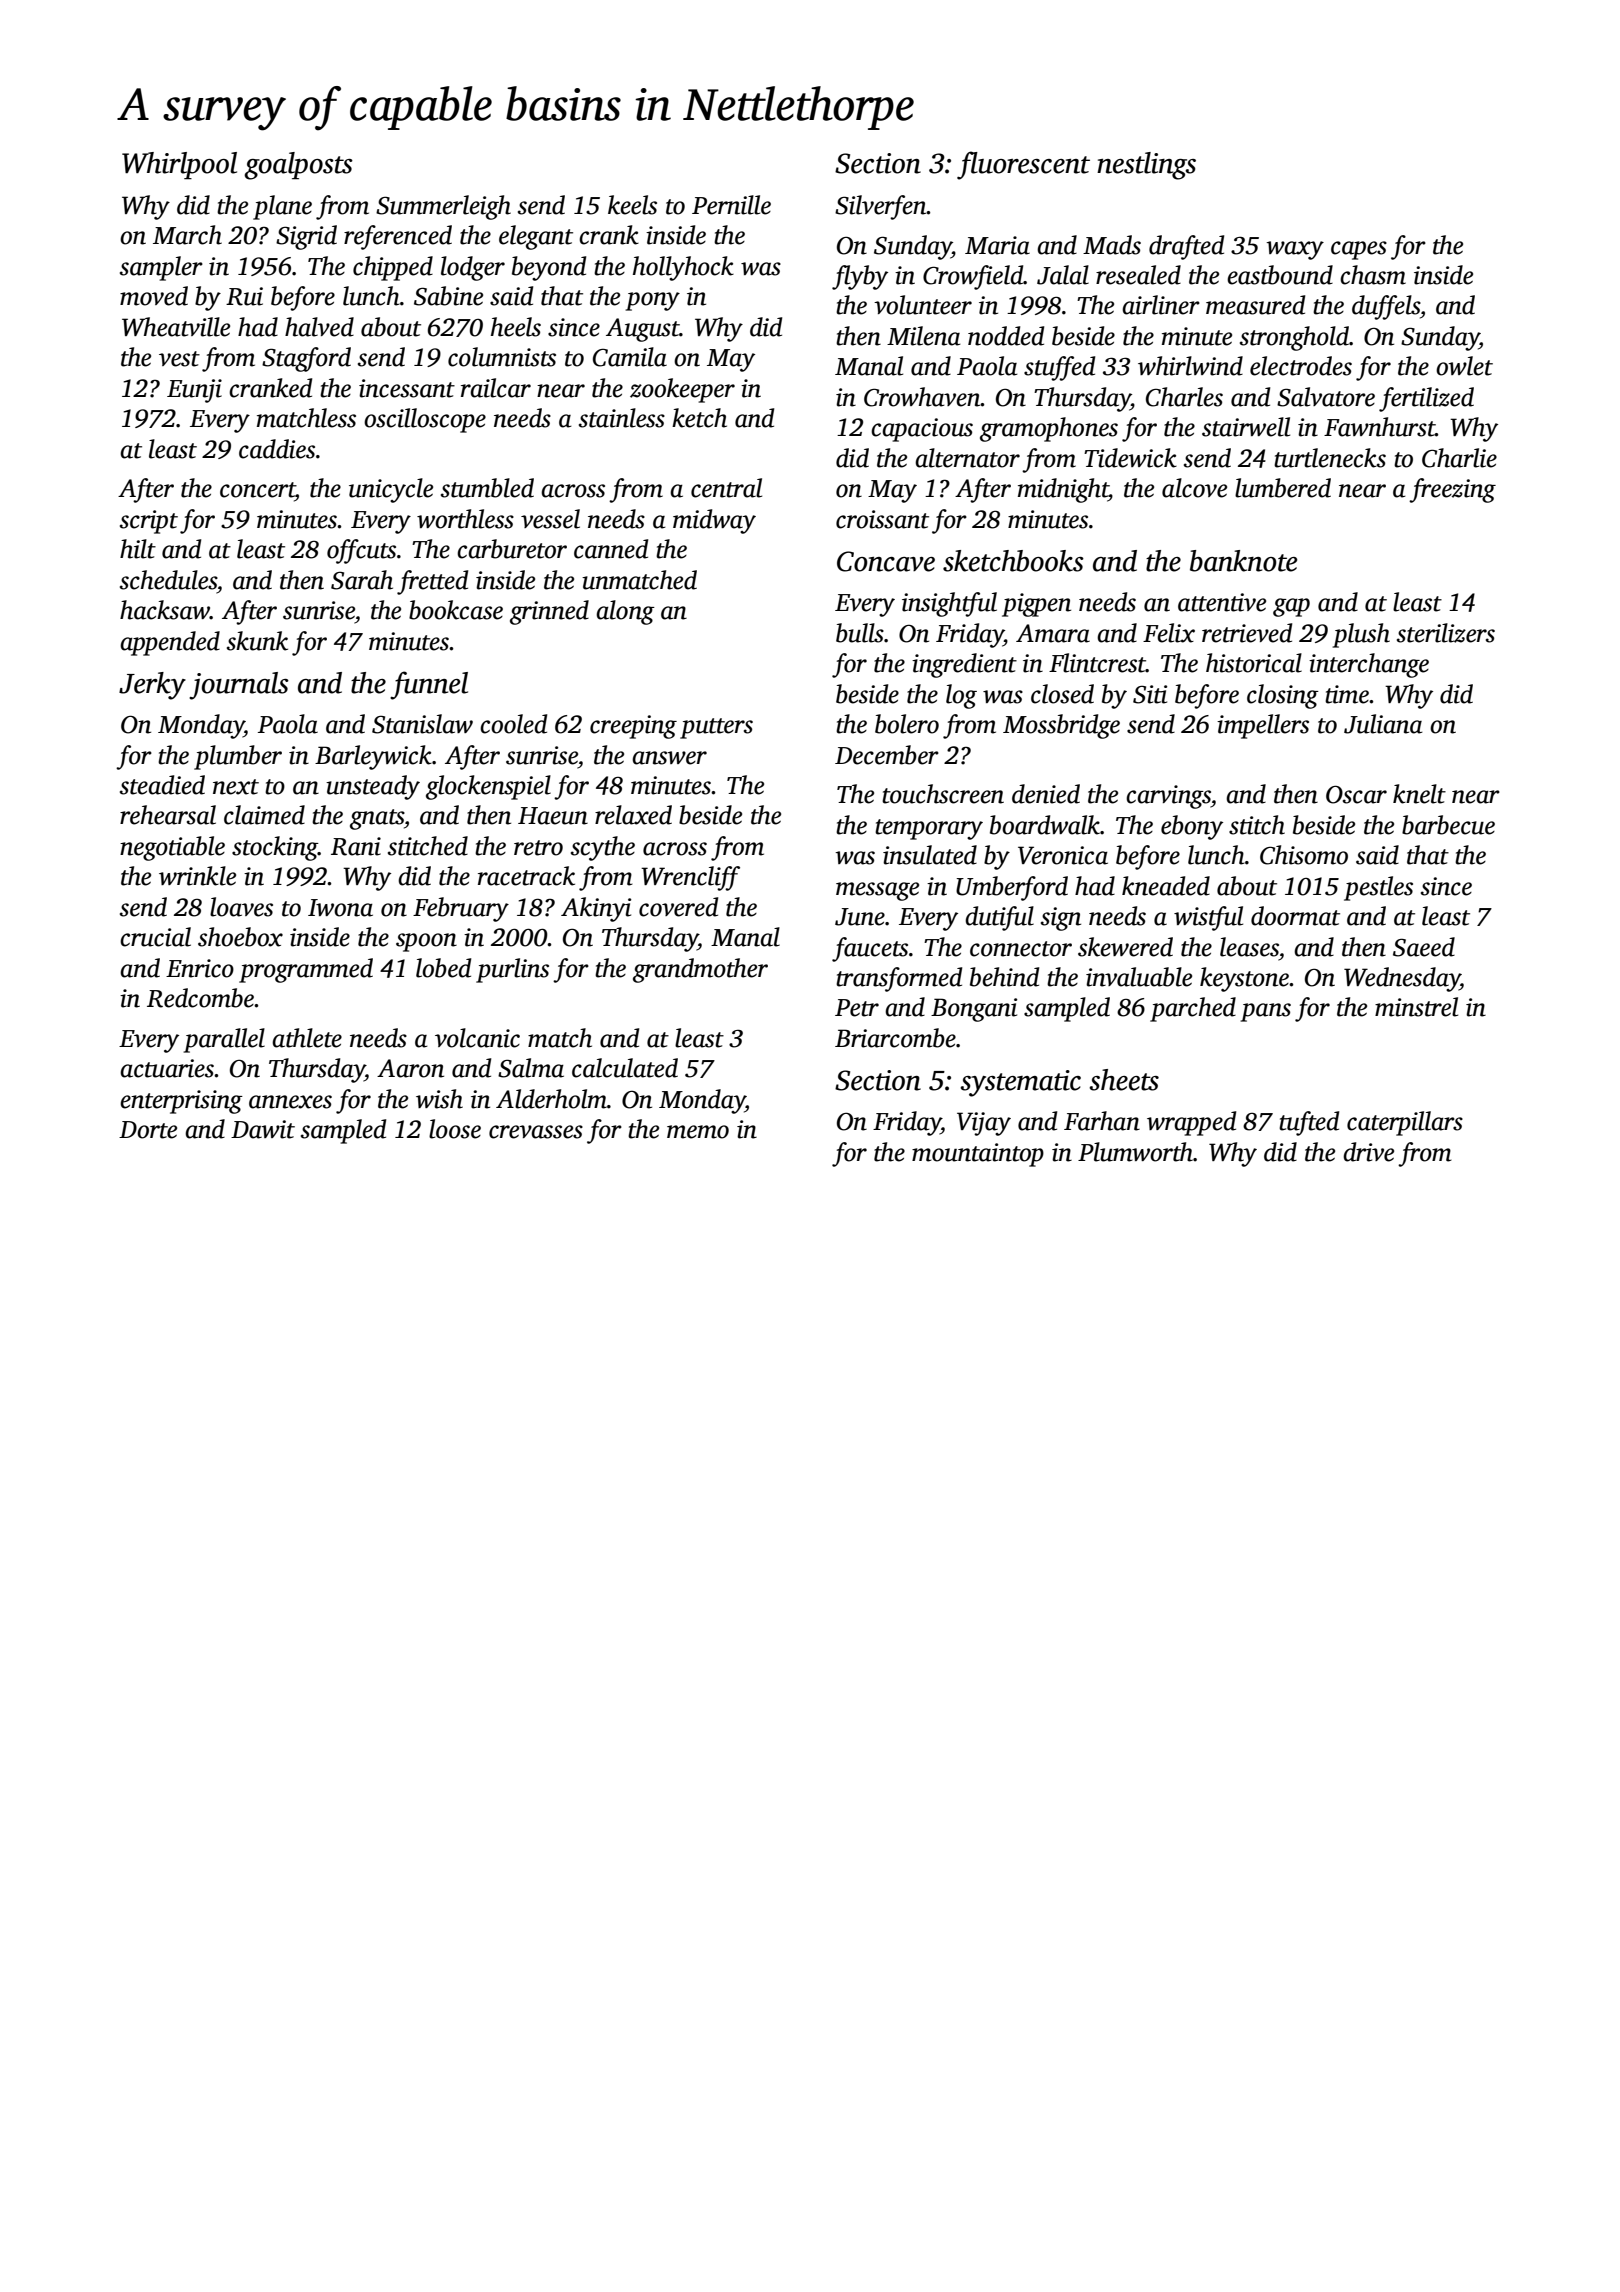 The height and width of the screenshot is (2292, 1620). I want to click on bulls, so click(860, 633).
